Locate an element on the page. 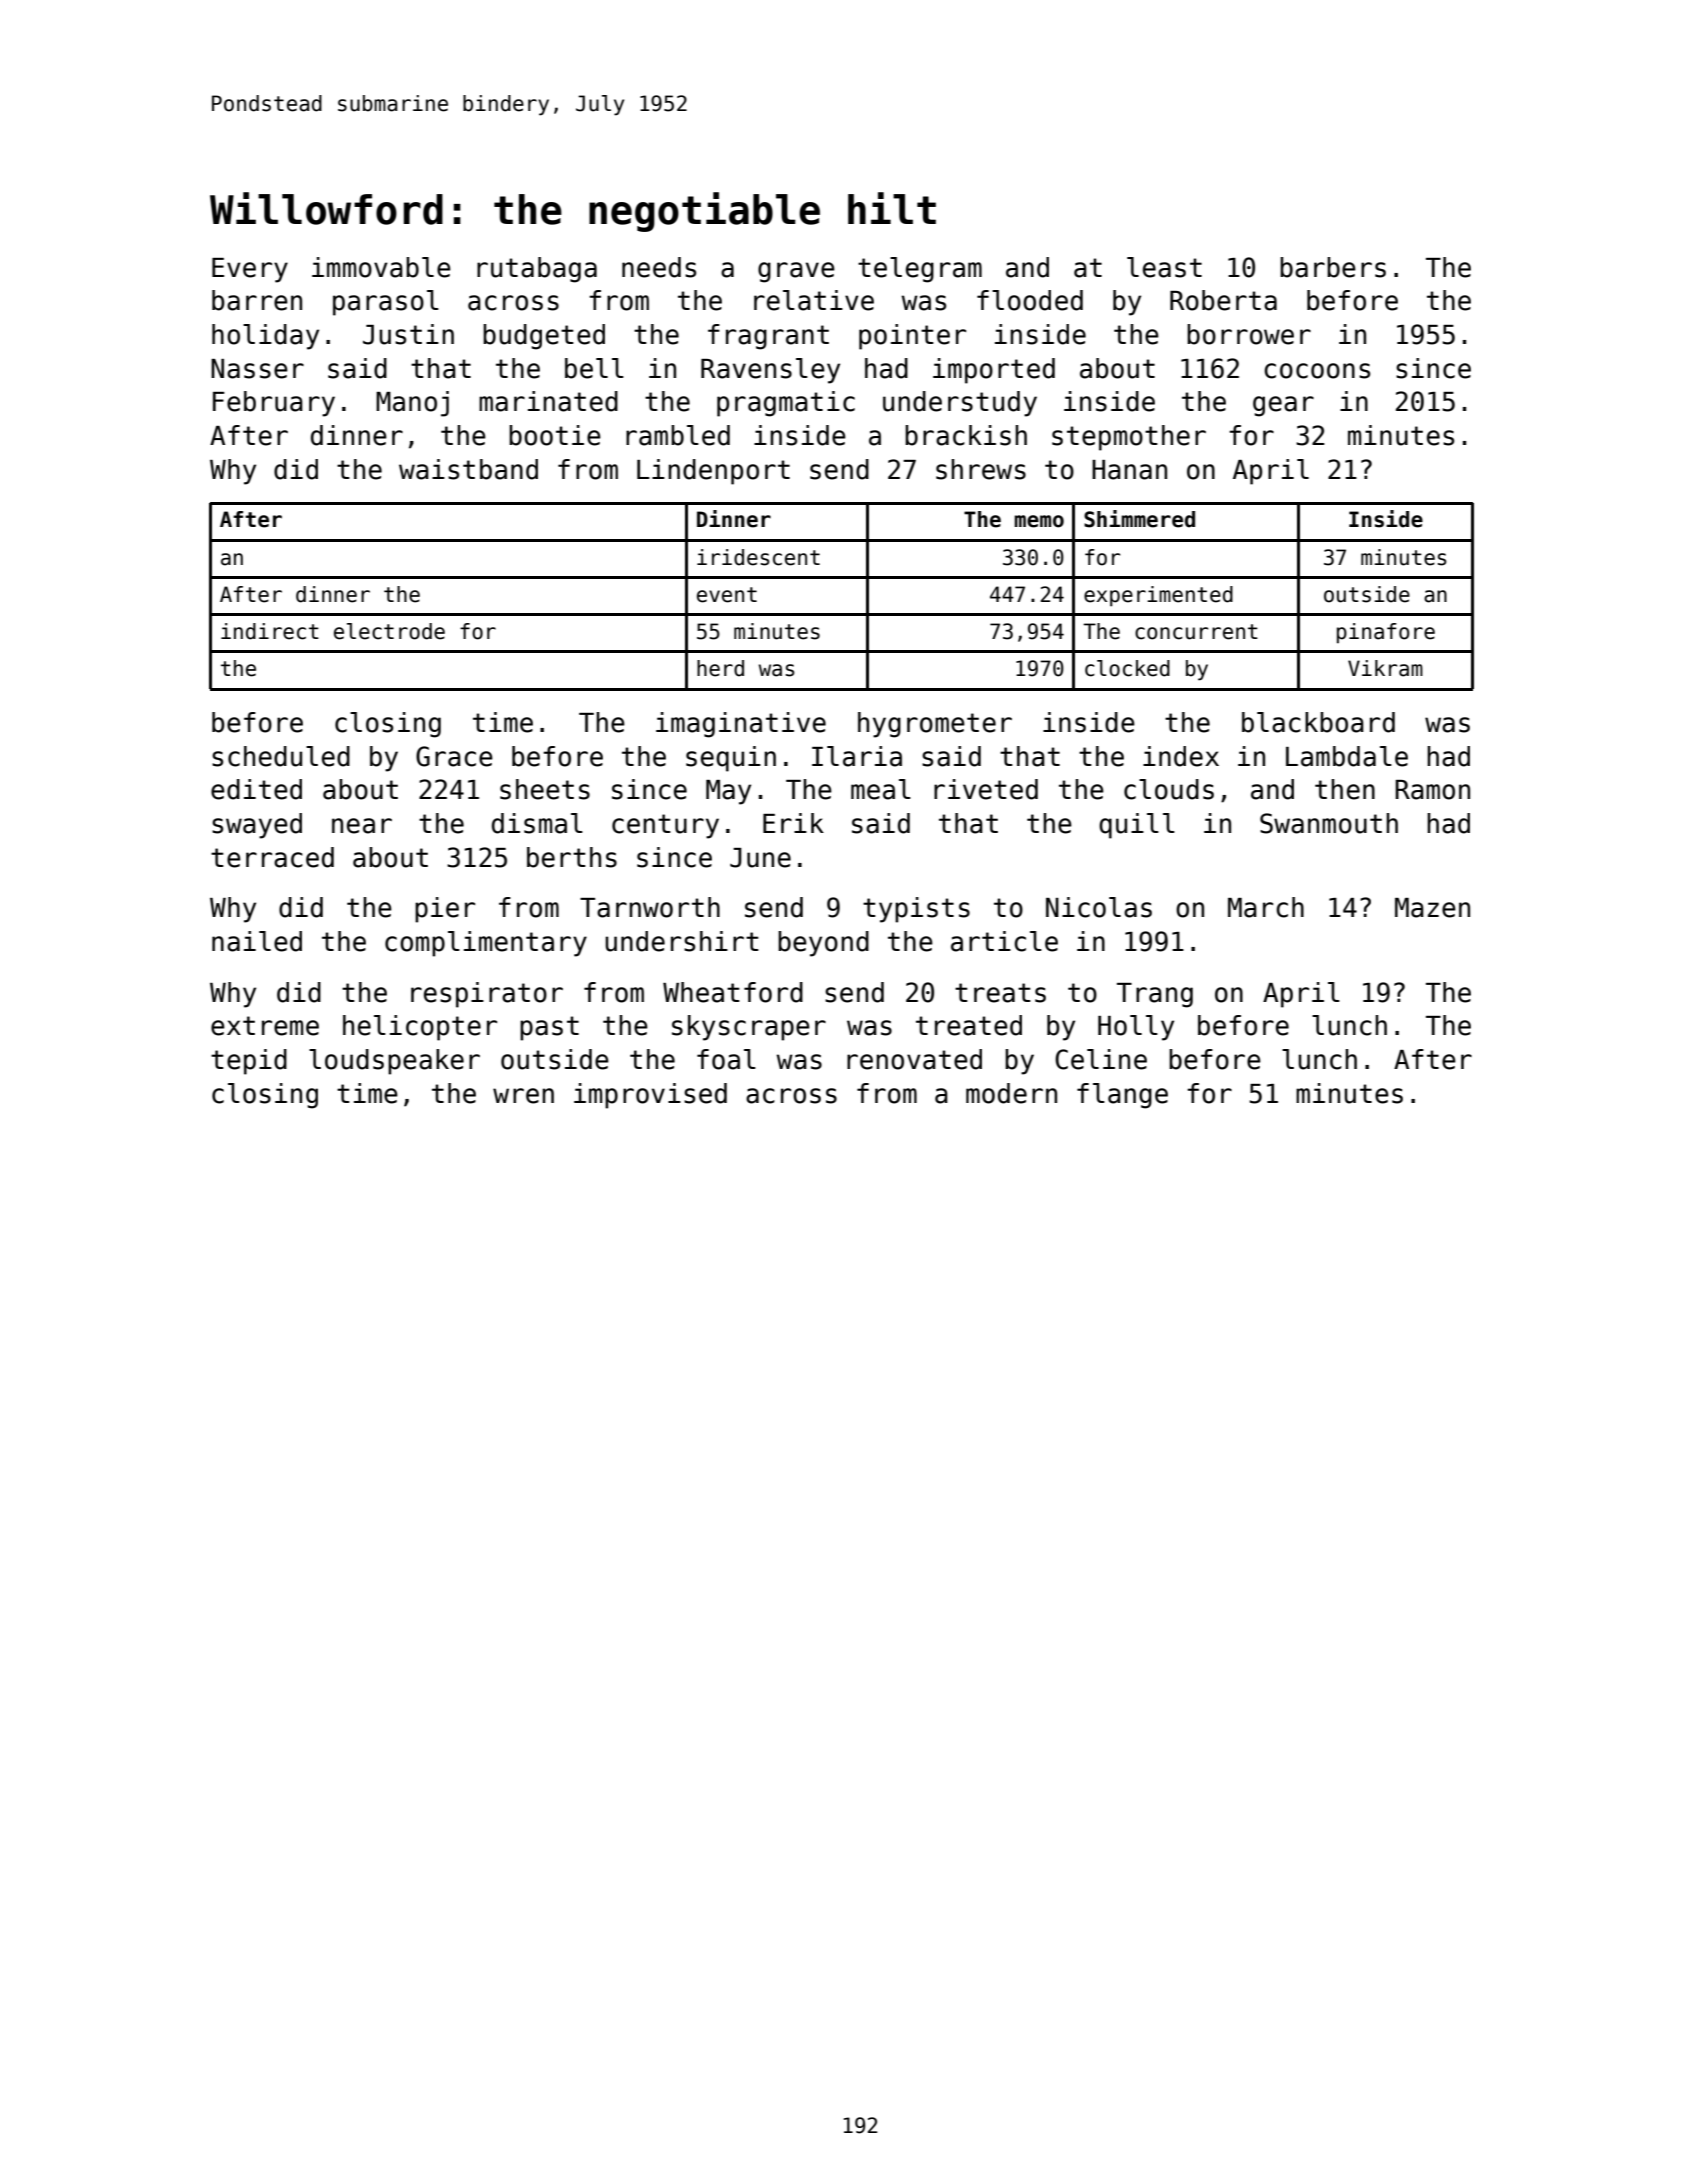 This document has width=1683, height=2178. Grace is located at coordinates (454, 756).
